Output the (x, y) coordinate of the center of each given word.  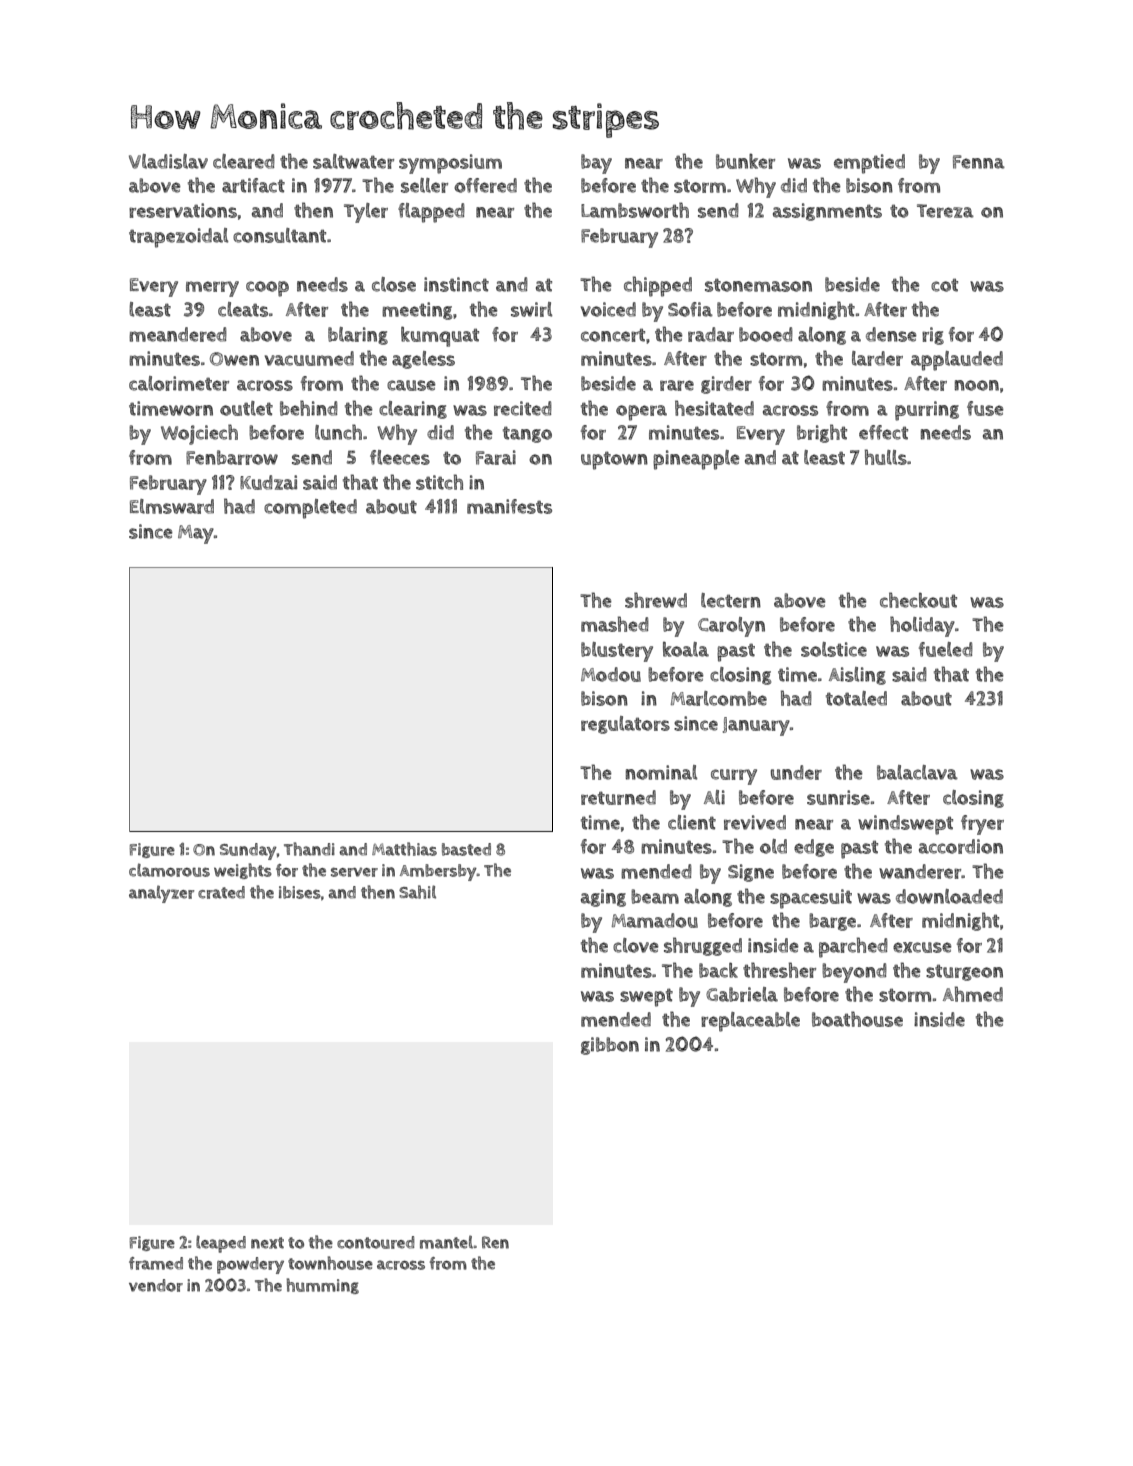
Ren (495, 1242)
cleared (244, 161)
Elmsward (172, 506)
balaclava (917, 772)
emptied (869, 164)
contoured (376, 1242)
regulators (625, 725)
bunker (745, 161)
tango (527, 434)
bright (822, 433)
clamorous (169, 870)
